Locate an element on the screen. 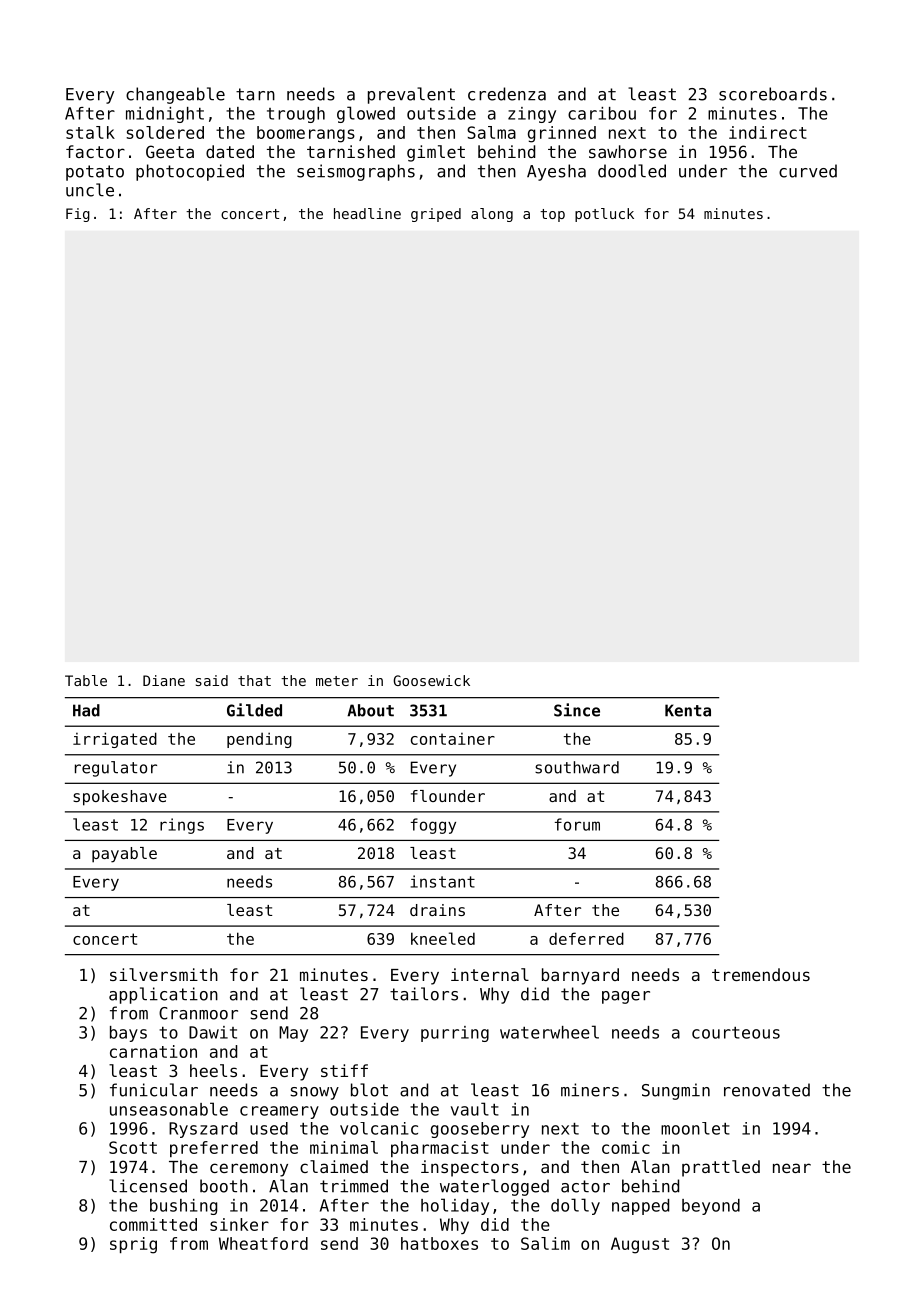 The width and height of the screenshot is (924, 1308). photocopied is located at coordinates (190, 172).
